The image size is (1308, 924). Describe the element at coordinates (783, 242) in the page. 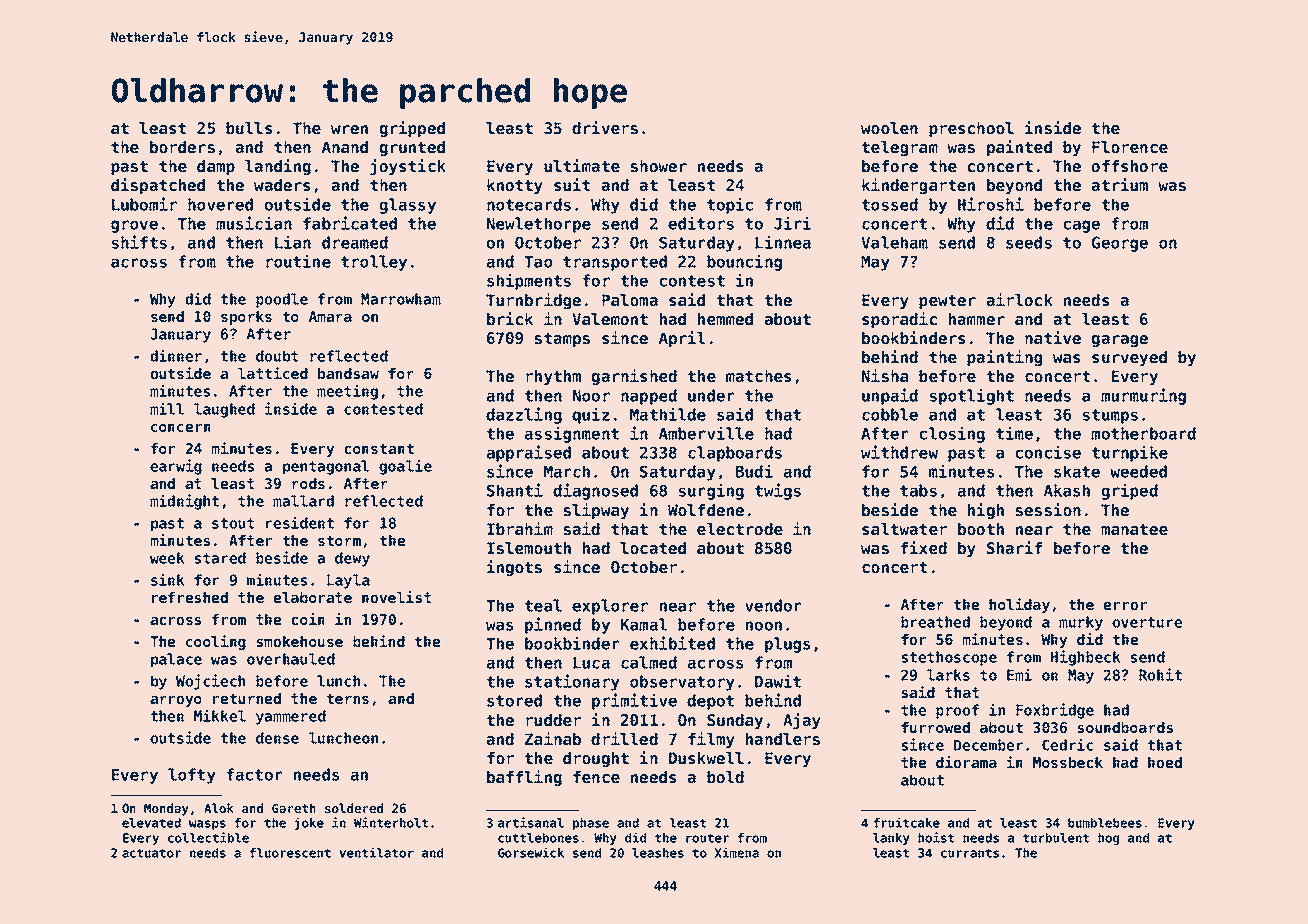

I see `Linnea` at that location.
